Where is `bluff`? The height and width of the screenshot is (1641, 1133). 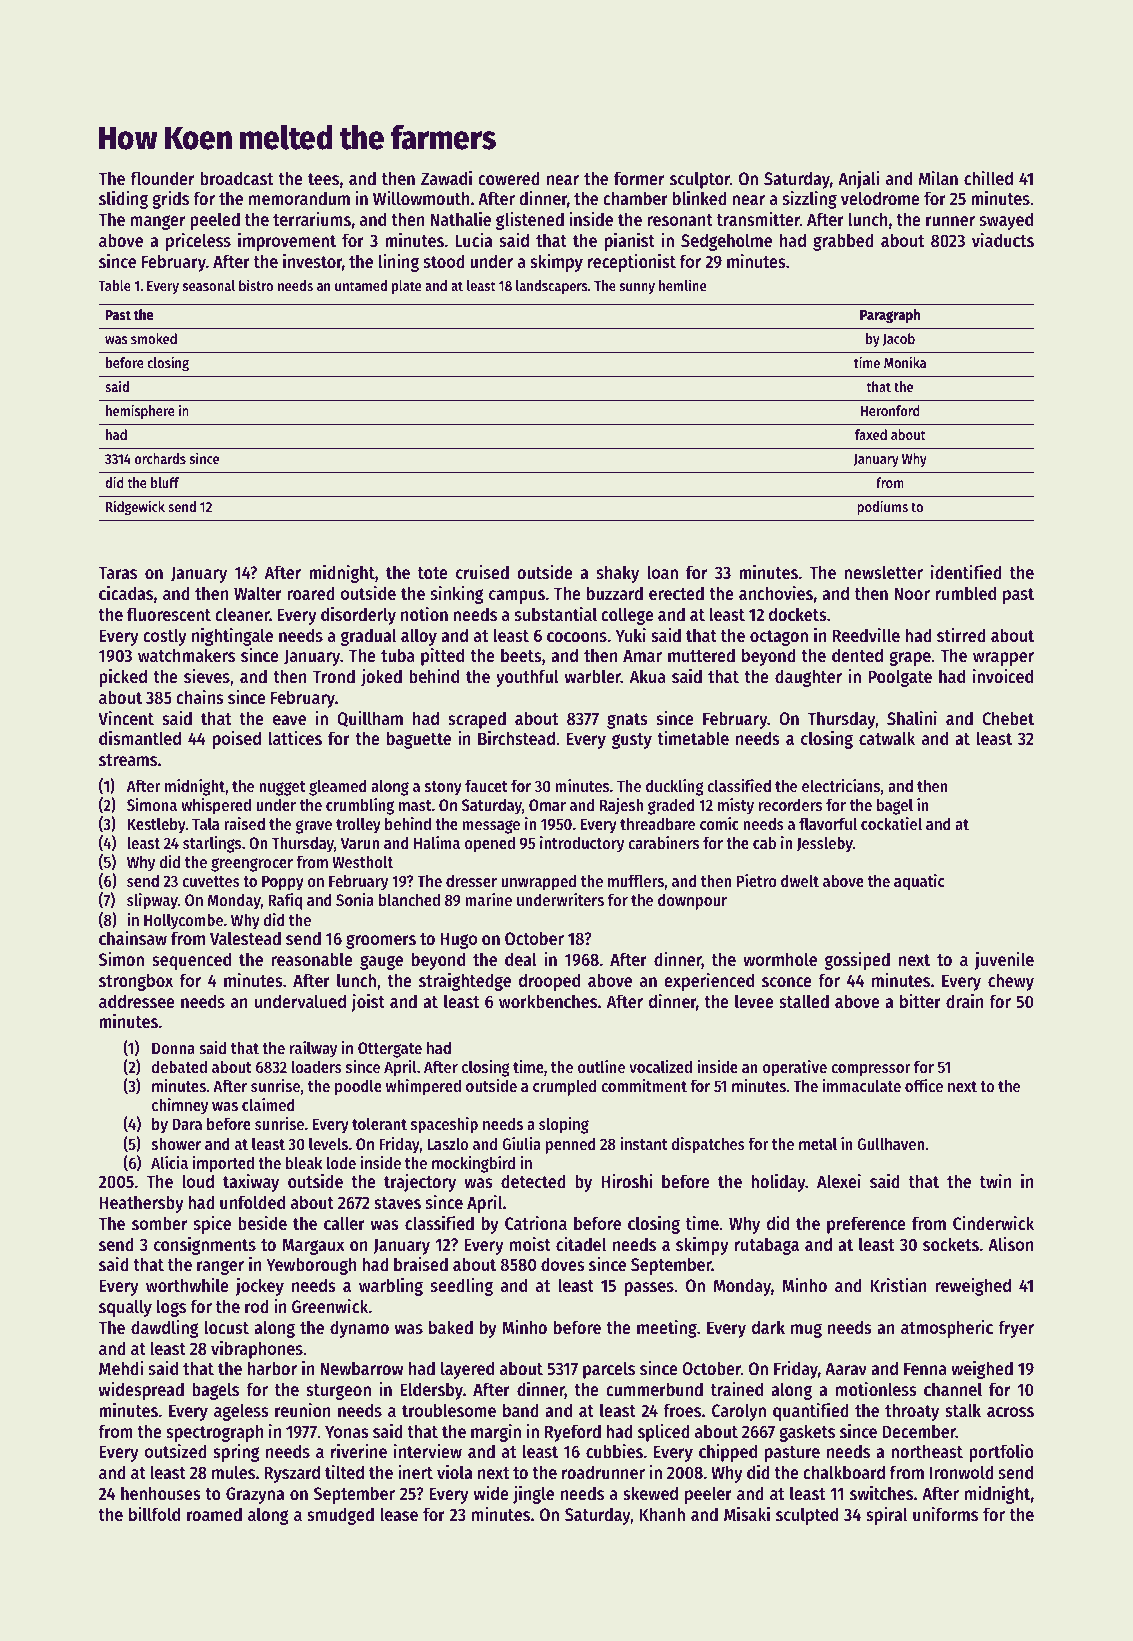 bluff is located at coordinates (165, 482).
